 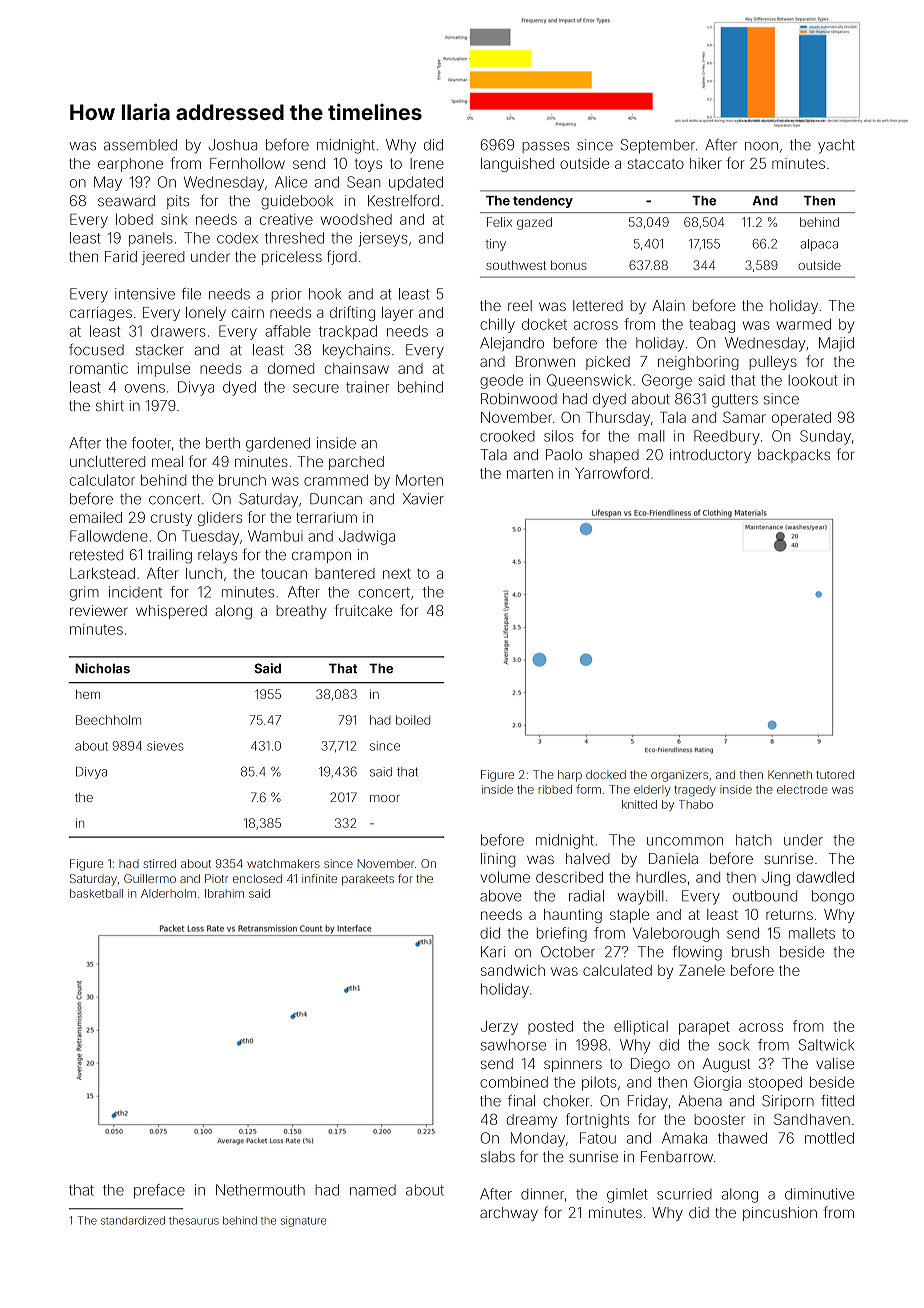 I want to click on passes, so click(x=545, y=147).
